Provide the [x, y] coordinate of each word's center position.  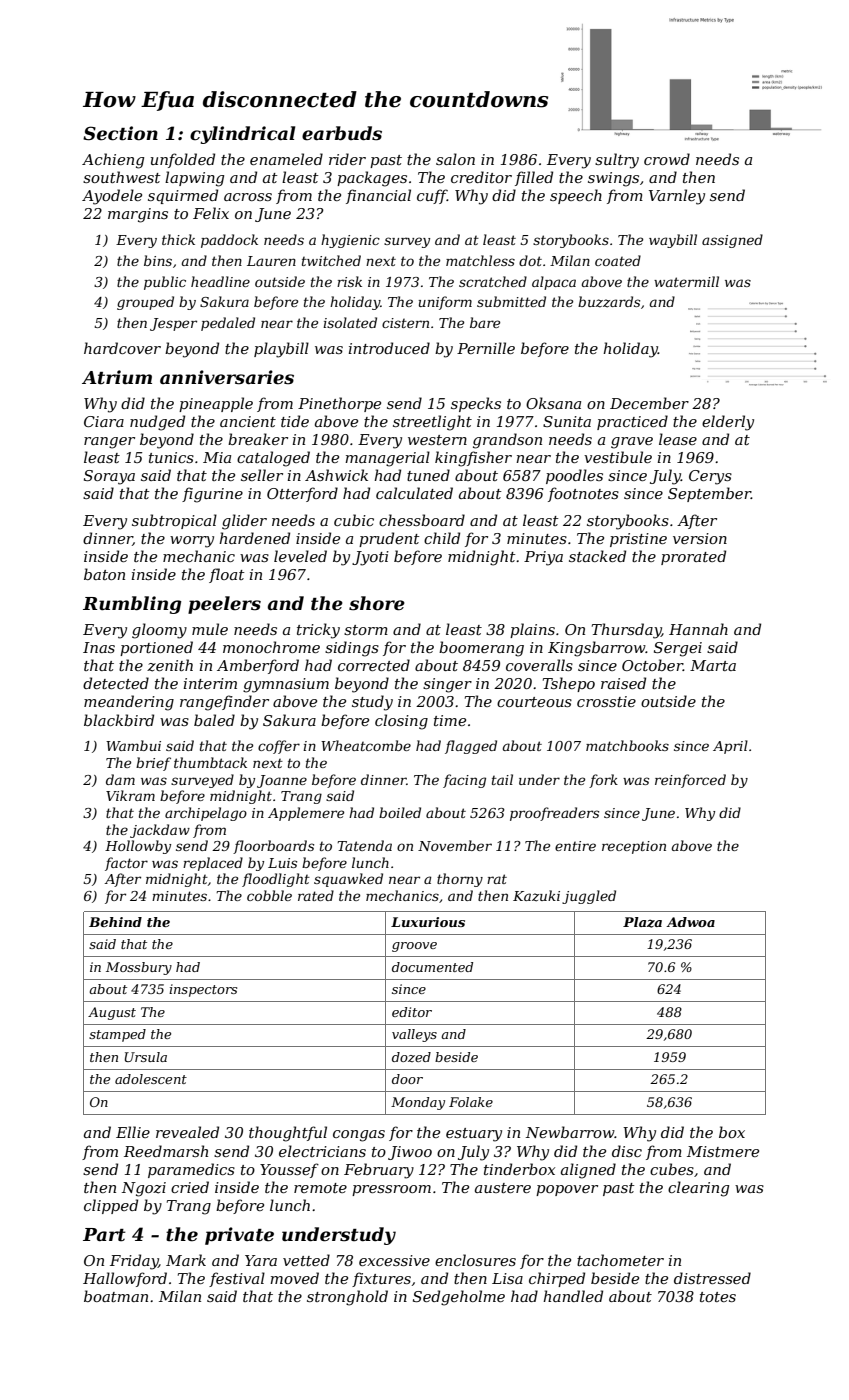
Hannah [698, 629]
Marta [713, 665]
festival [237, 1279]
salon [455, 159]
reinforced [690, 781]
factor [126, 864]
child [442, 538]
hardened [254, 538]
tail [502, 779]
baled [214, 720]
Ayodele [112, 197]
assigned [732, 241]
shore [377, 603]
